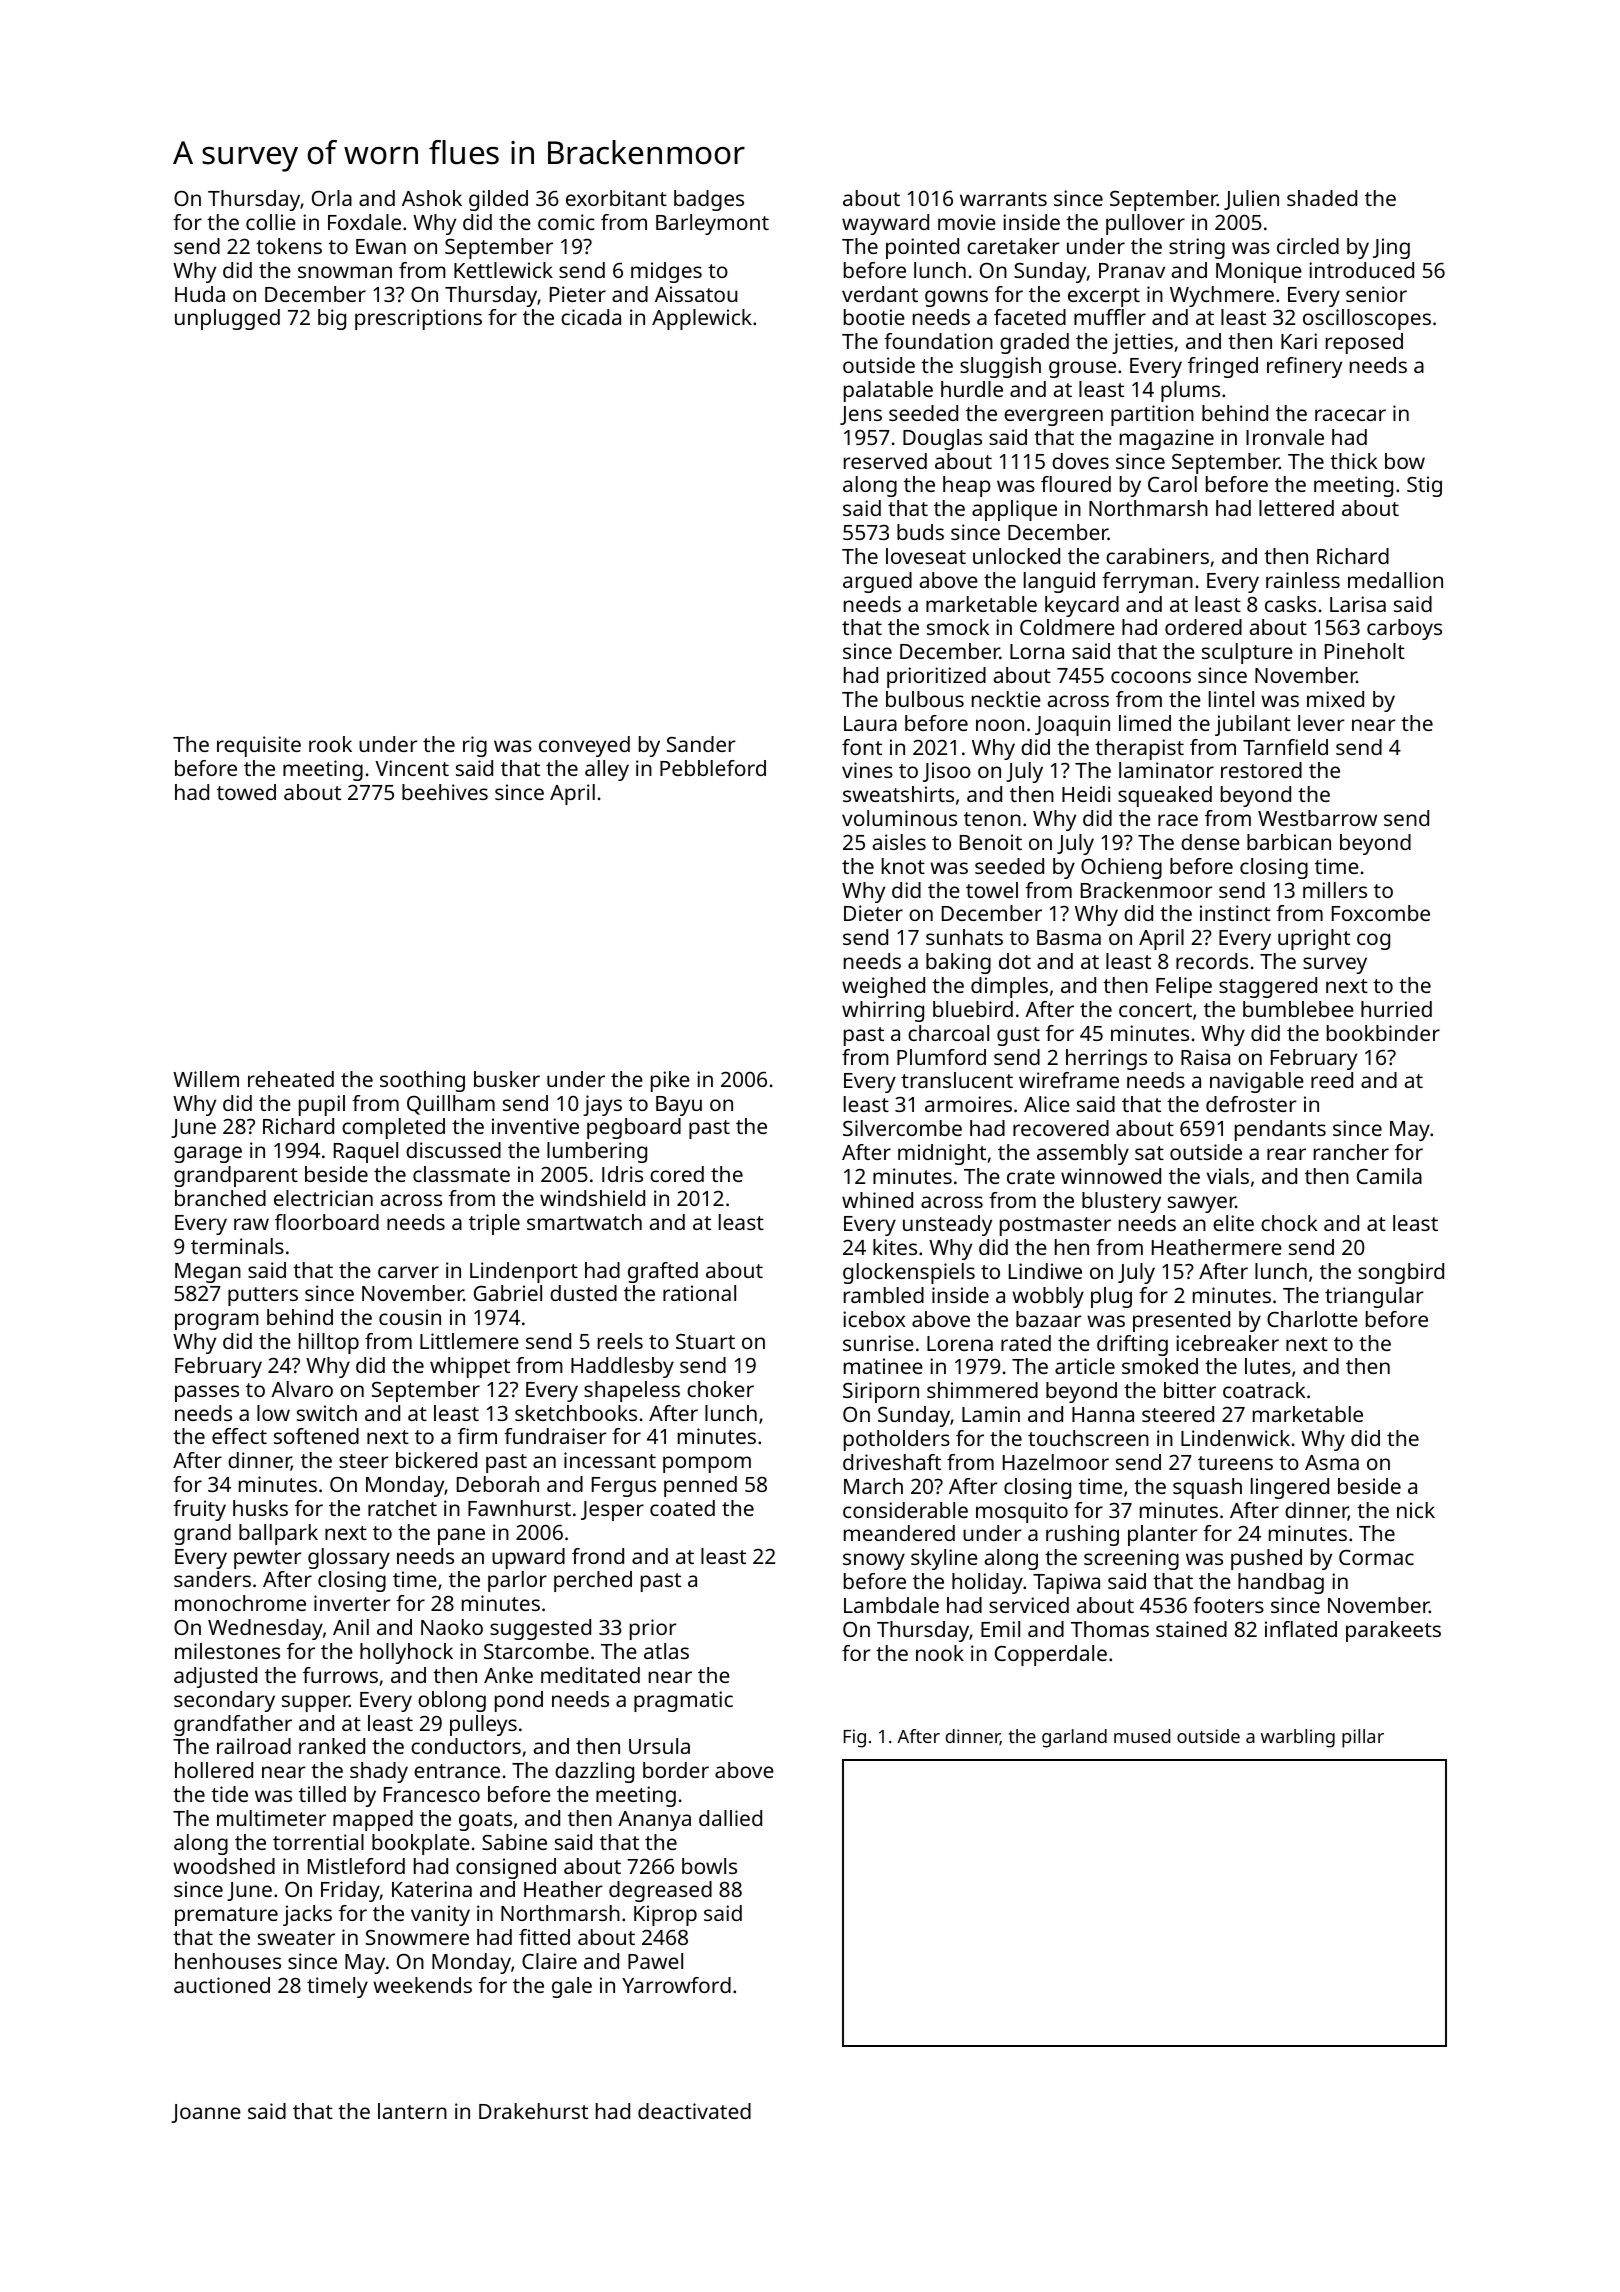 The image size is (1620, 2292). I want to click on Bayu, so click(679, 1106).
